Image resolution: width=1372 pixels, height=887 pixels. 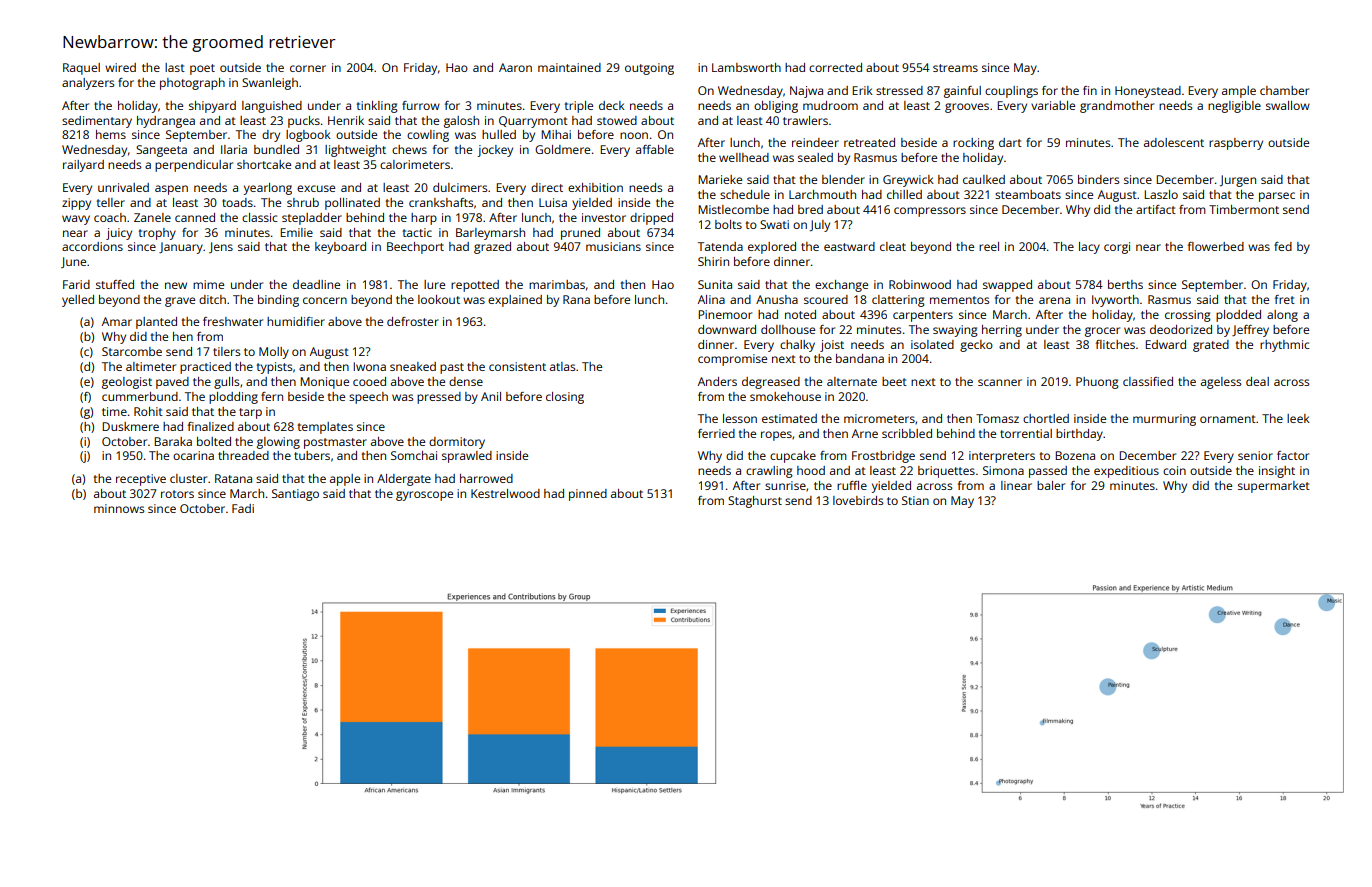 What do you see at coordinates (141, 480) in the document?
I see `receptive` at bounding box center [141, 480].
